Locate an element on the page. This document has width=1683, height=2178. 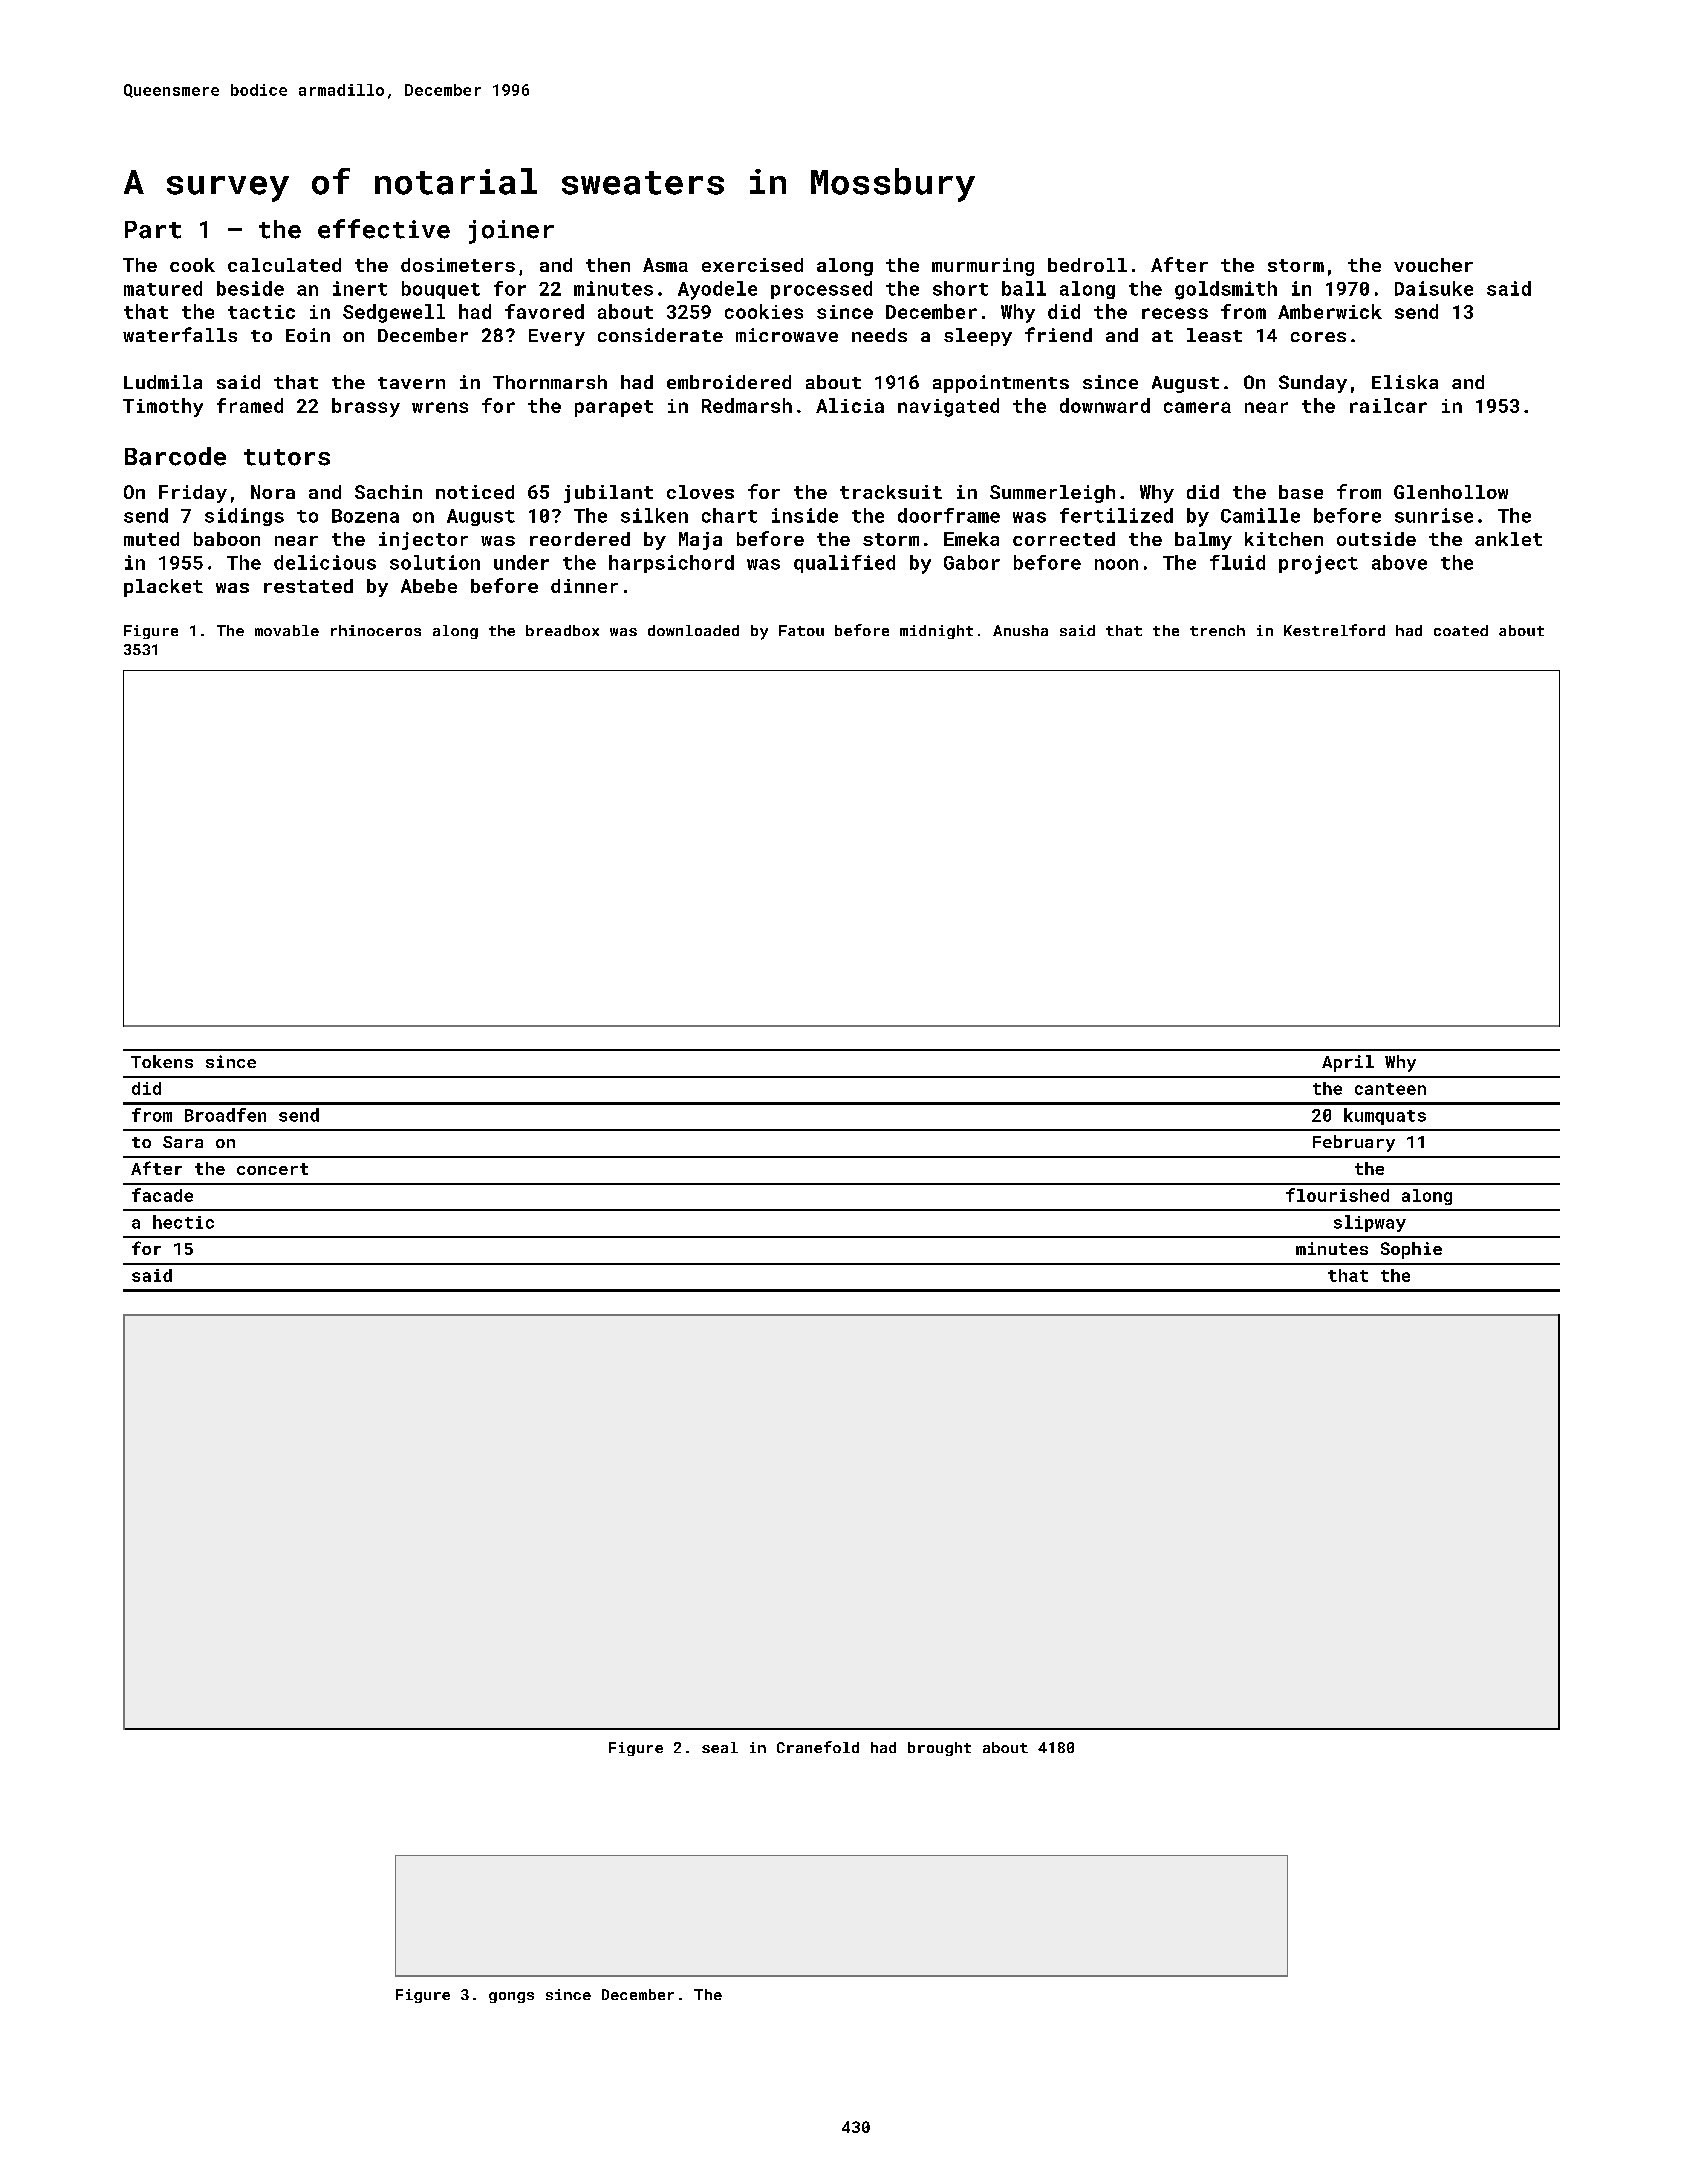
seal is located at coordinates (720, 1747).
